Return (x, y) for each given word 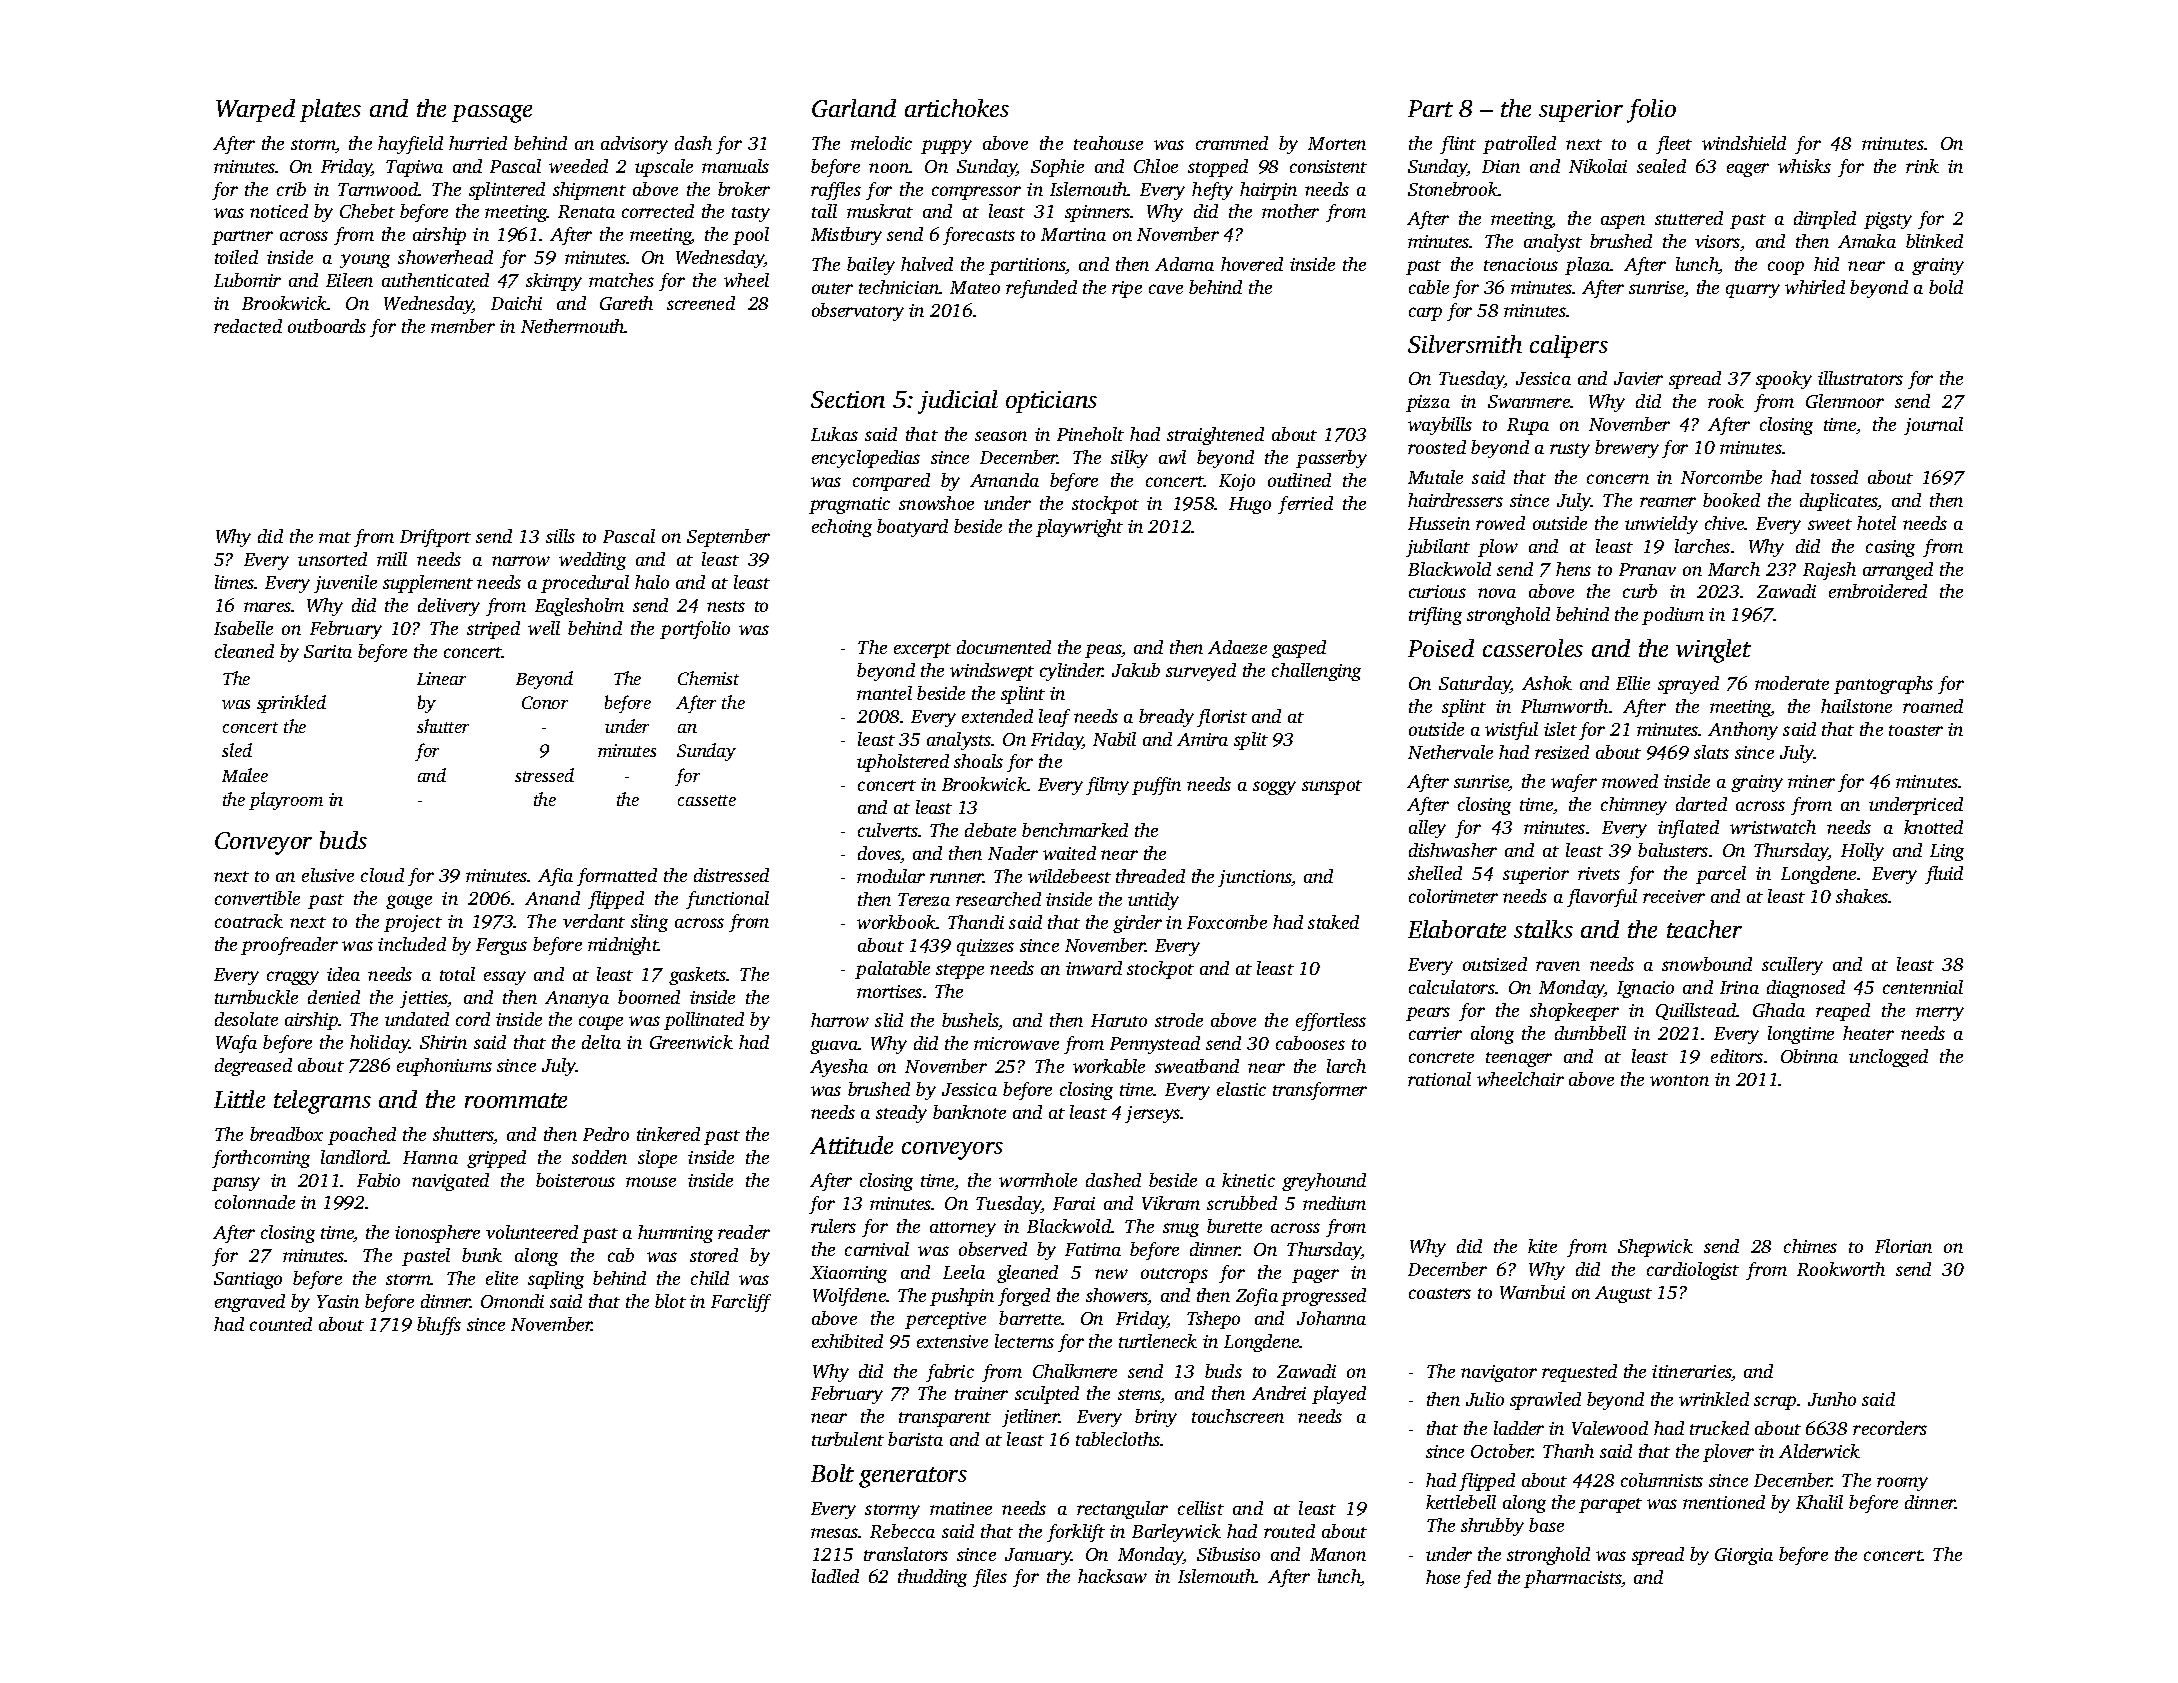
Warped (255, 110)
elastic (1241, 1089)
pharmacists (1572, 1579)
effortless (1331, 1022)
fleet (1674, 145)
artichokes (957, 108)
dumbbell (1590, 1033)
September (728, 538)
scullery (1792, 966)
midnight (623, 946)
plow (1498, 548)
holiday (380, 1044)
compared (891, 482)
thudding (932, 1578)
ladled (835, 1576)
